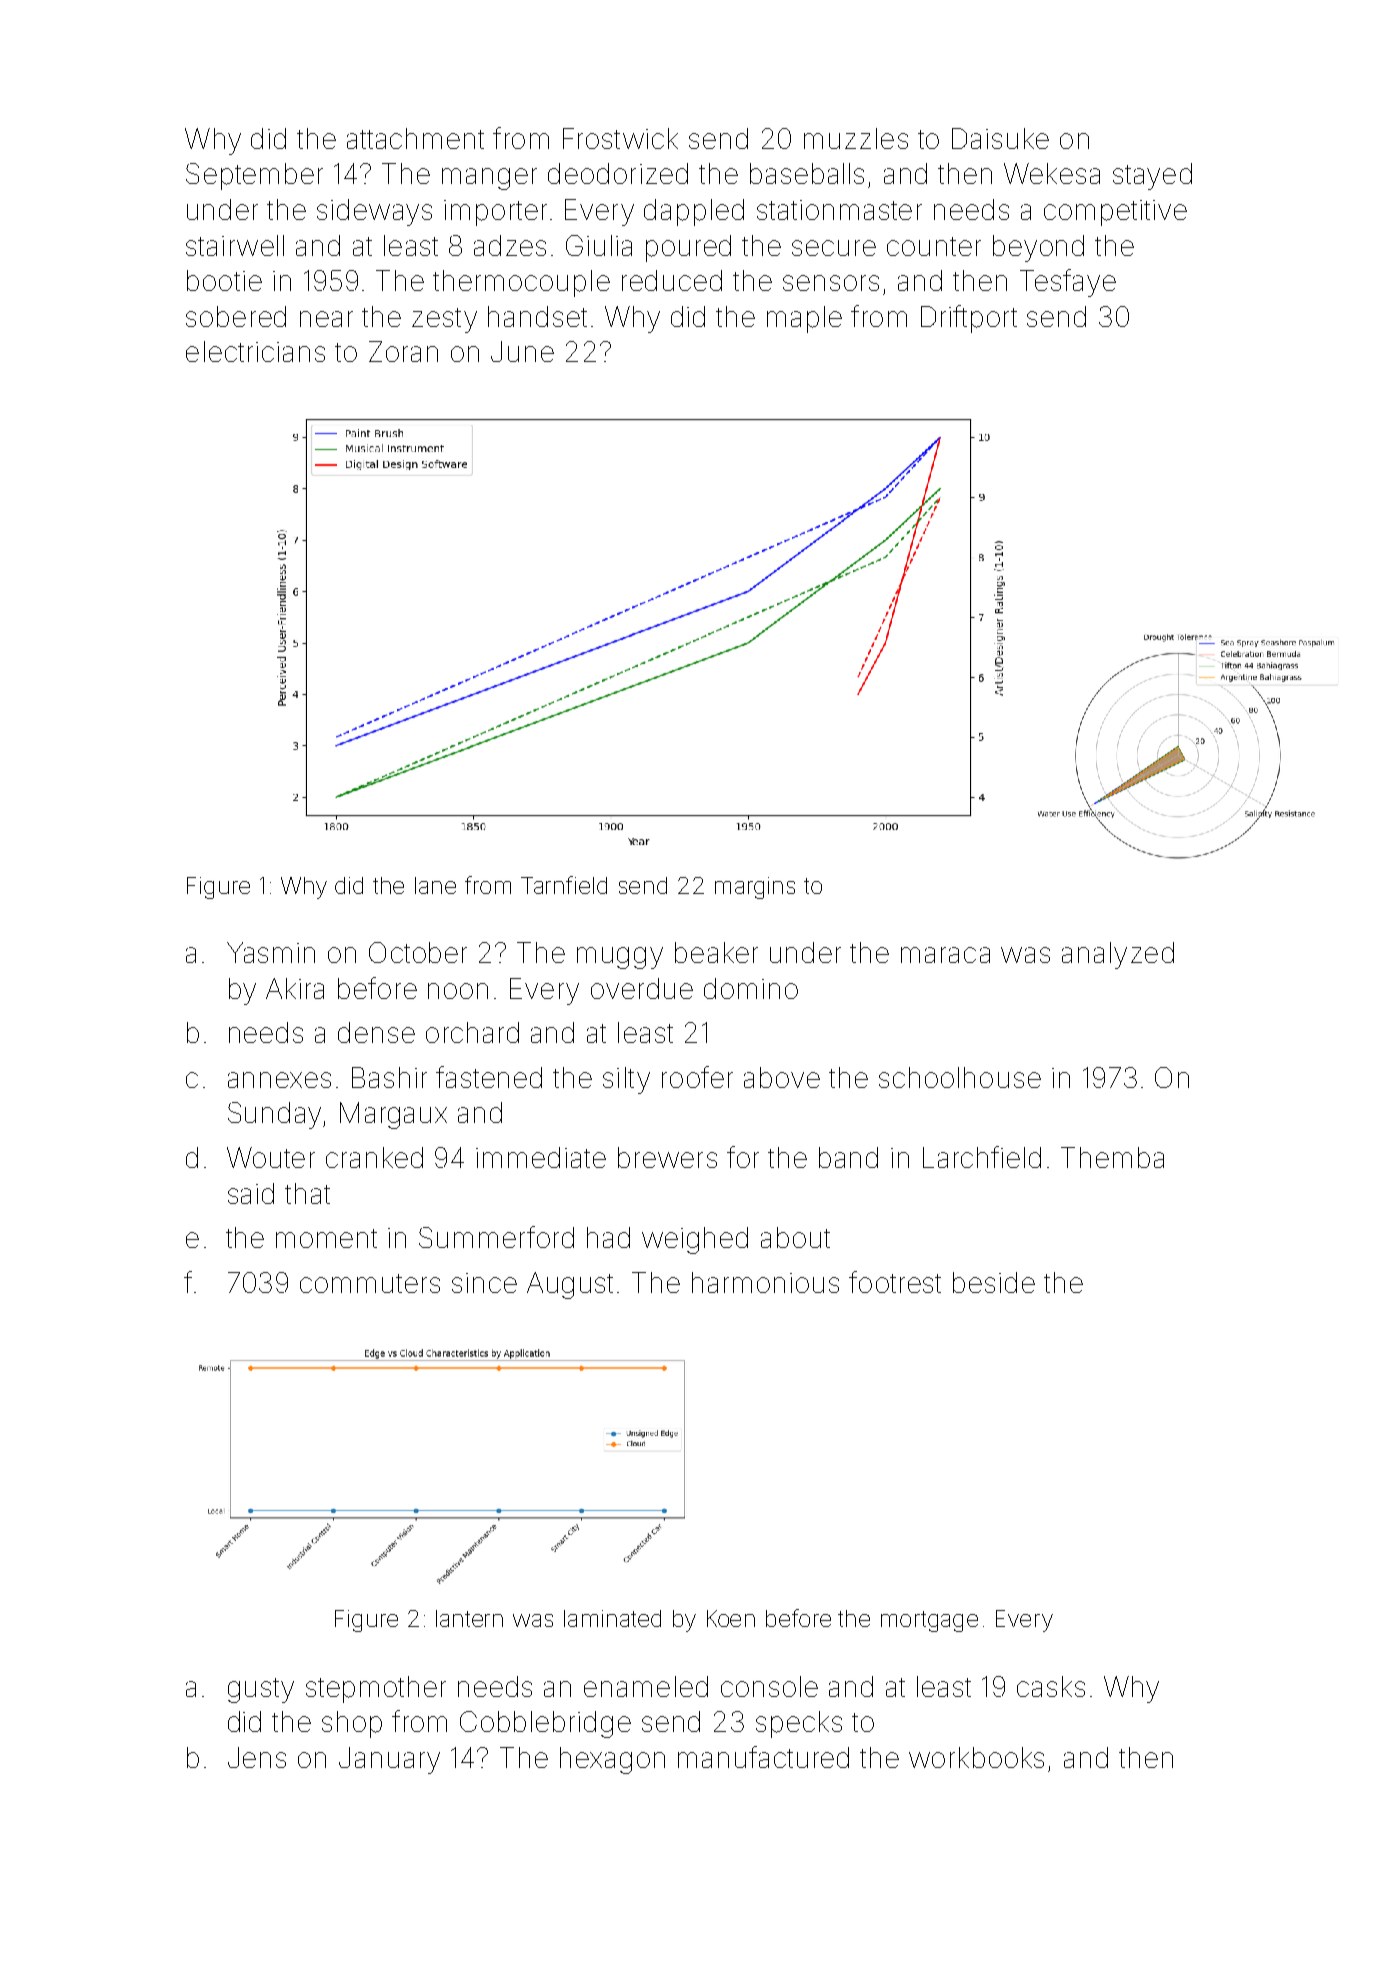 The width and height of the screenshot is (1386, 1969). I want to click on attachment, so click(415, 138).
